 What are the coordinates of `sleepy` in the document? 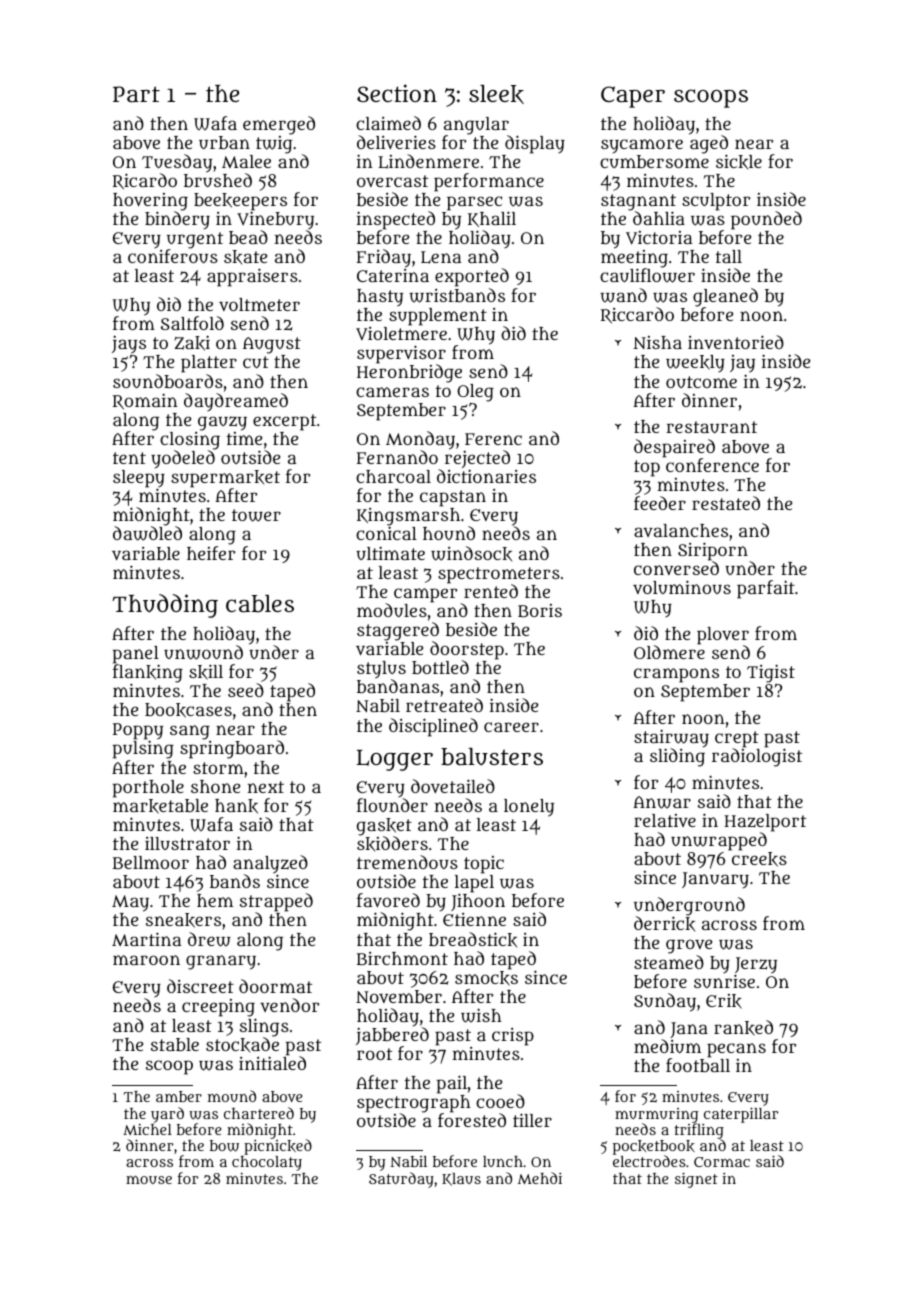 It's located at (139, 479).
